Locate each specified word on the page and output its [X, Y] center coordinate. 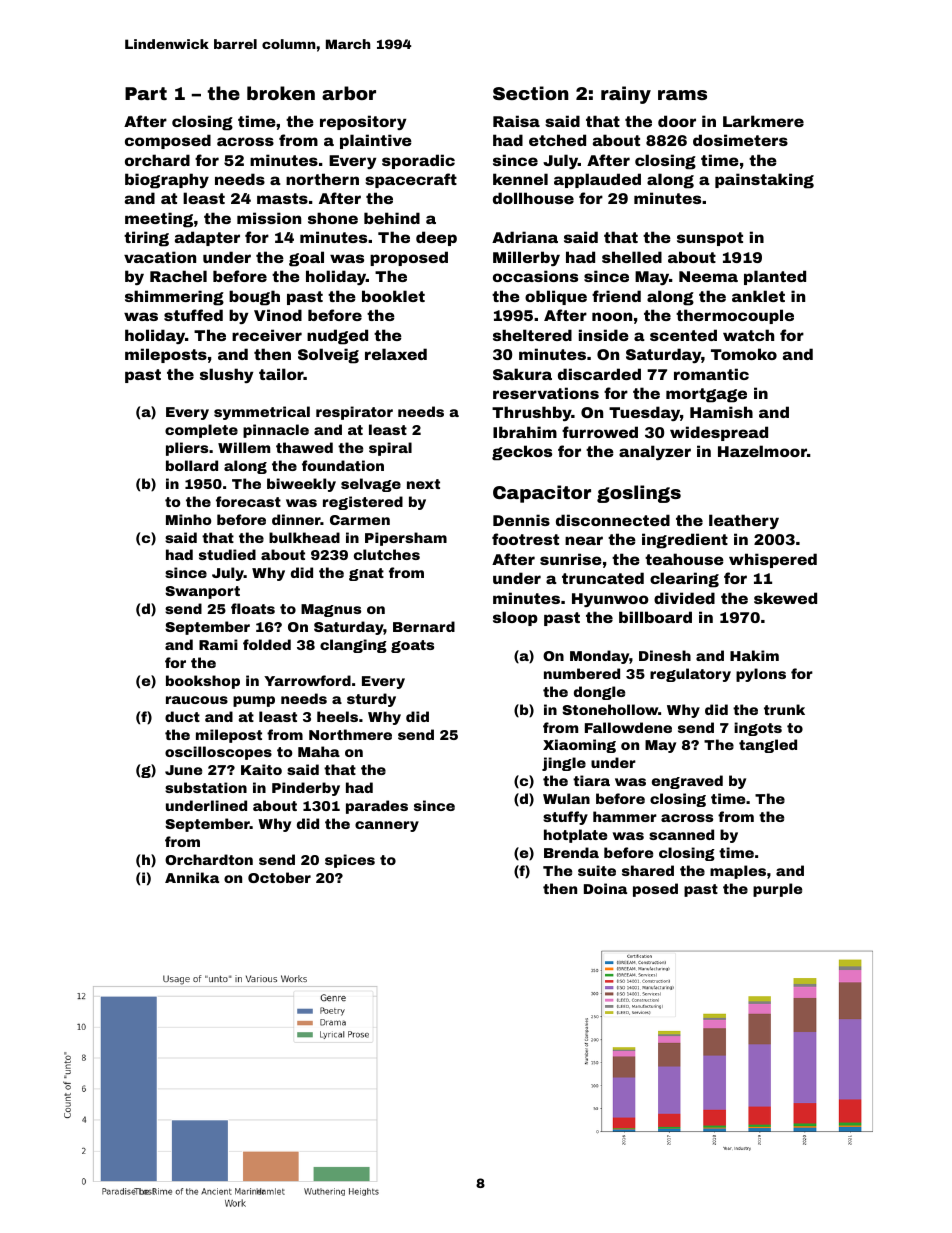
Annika [192, 877]
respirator [354, 413]
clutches [387, 554]
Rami [218, 644]
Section [531, 93]
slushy [226, 375]
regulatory [690, 675]
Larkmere [763, 121]
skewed [785, 598]
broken [281, 93]
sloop [515, 618]
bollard [192, 465]
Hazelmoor [762, 451]
